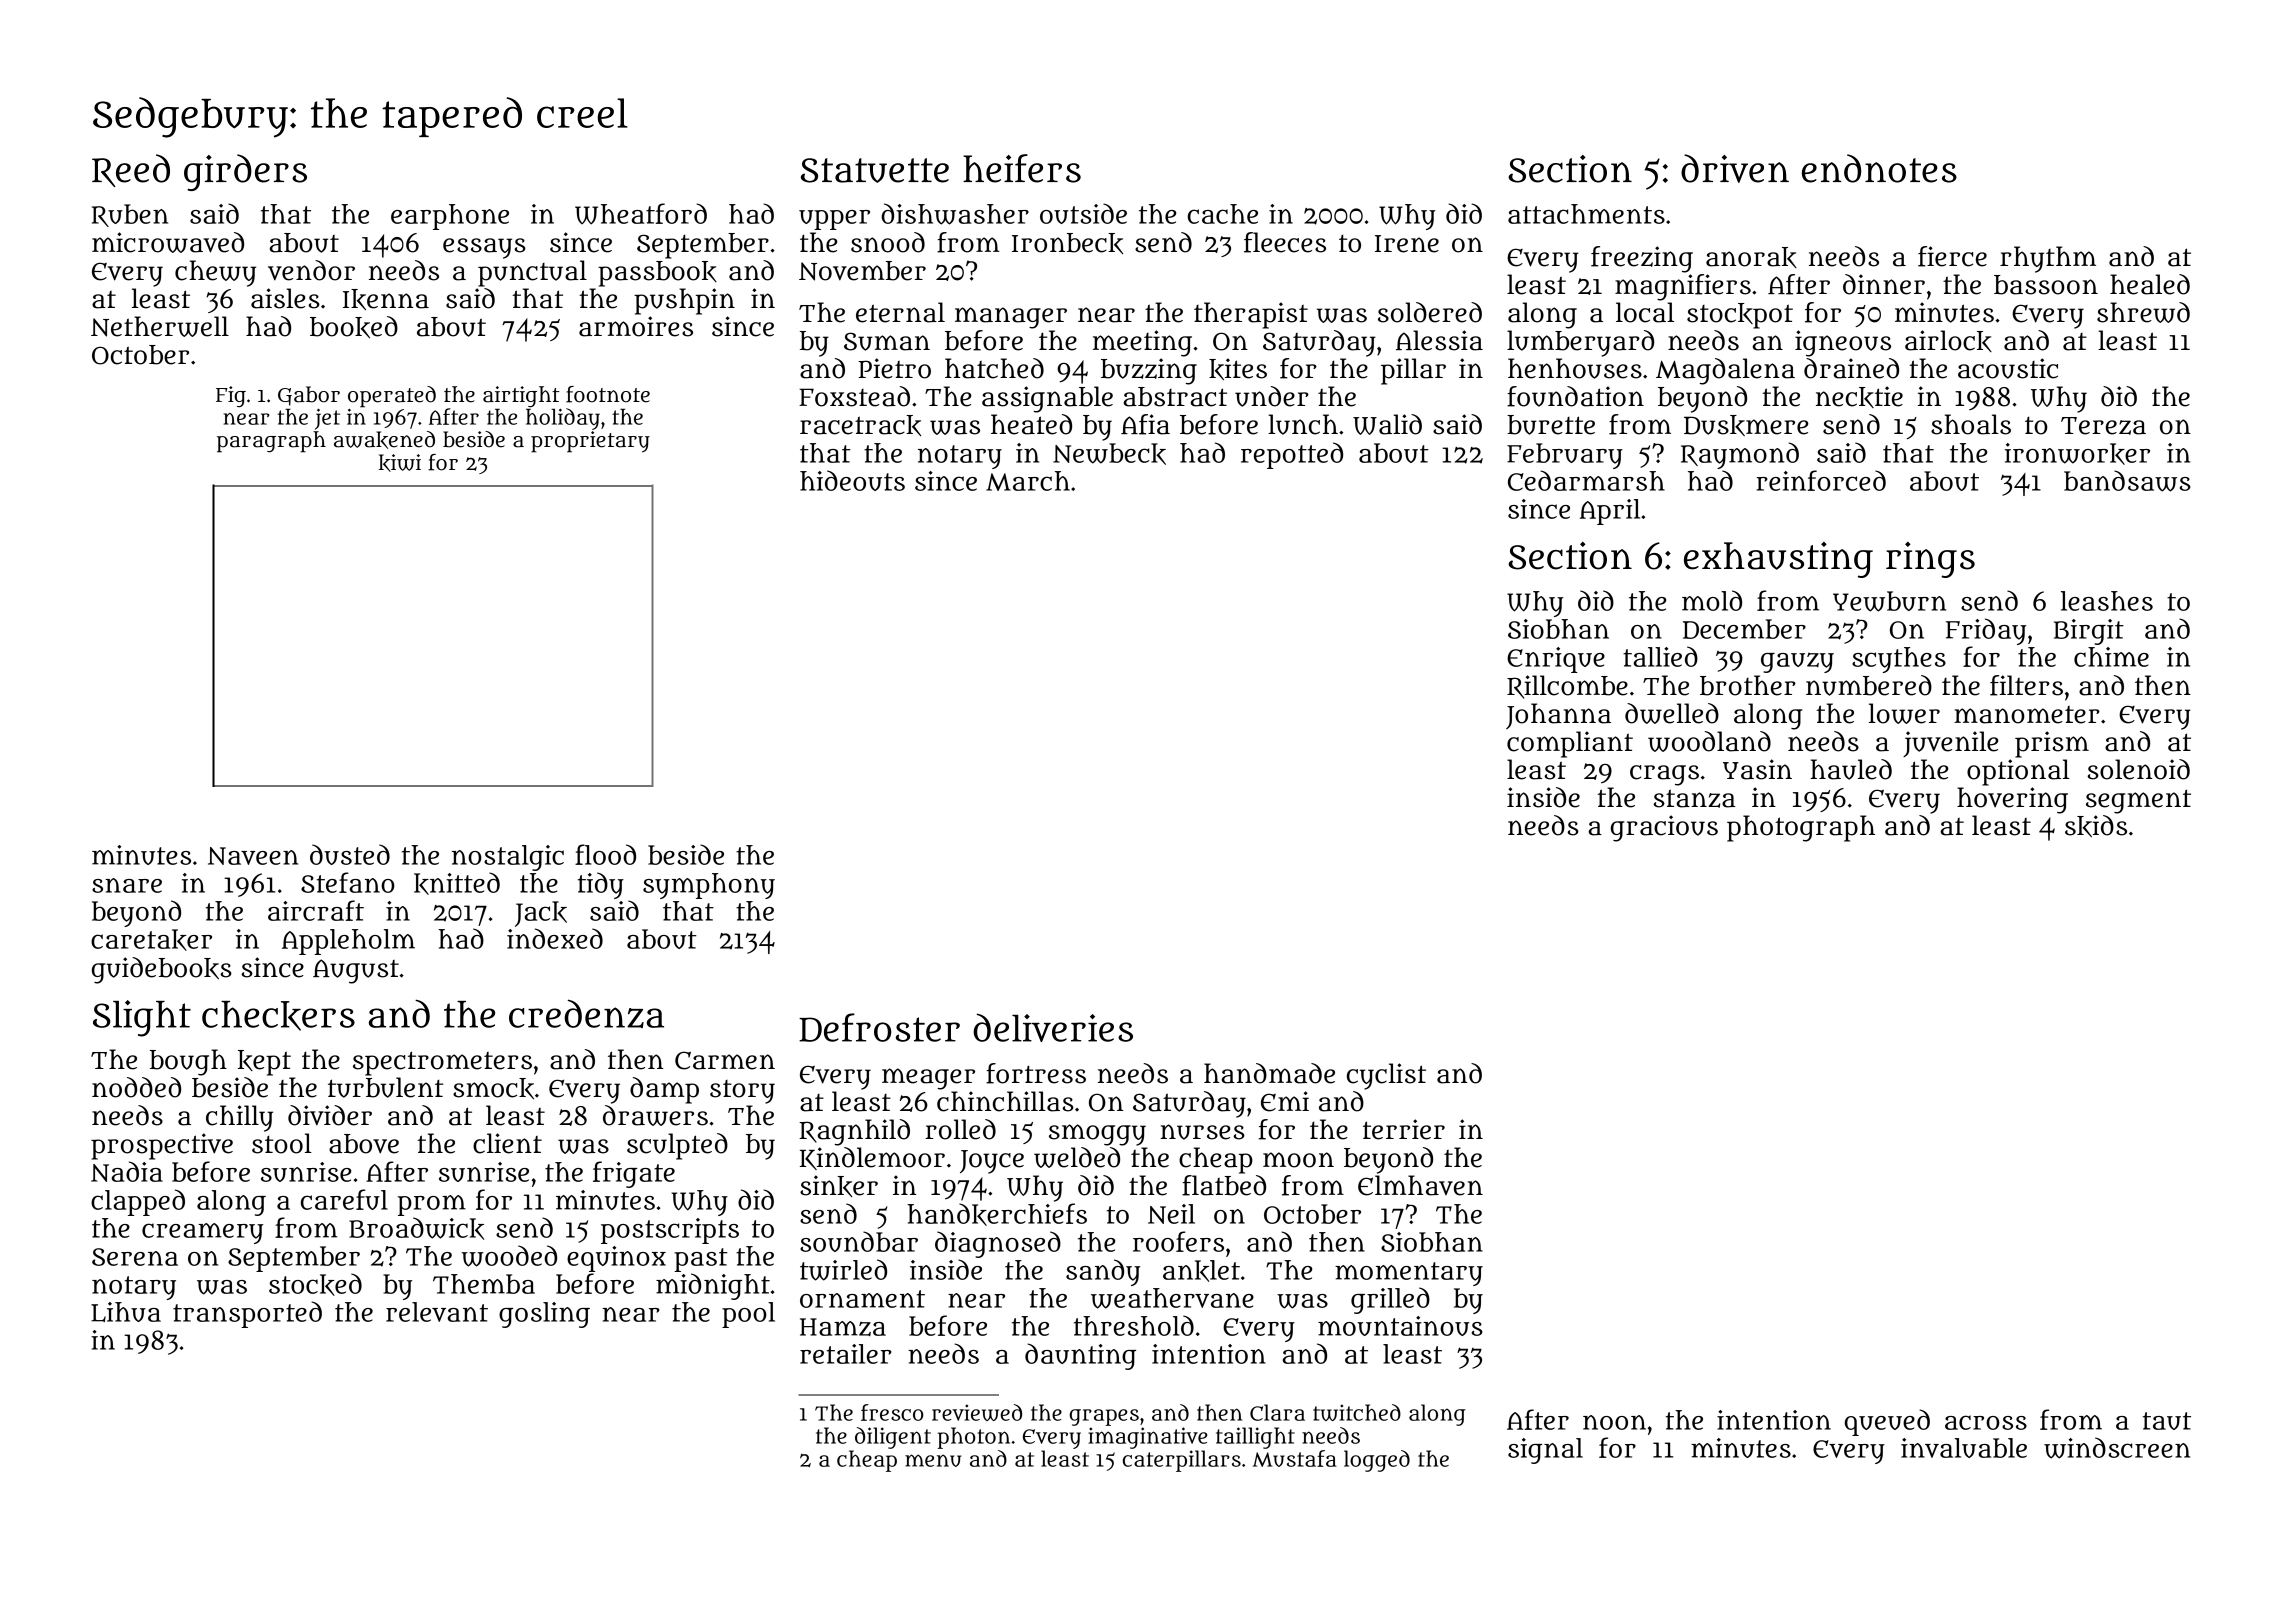  Describe the element at coordinates (586, 1013) in the screenshot. I see `credenza` at that location.
